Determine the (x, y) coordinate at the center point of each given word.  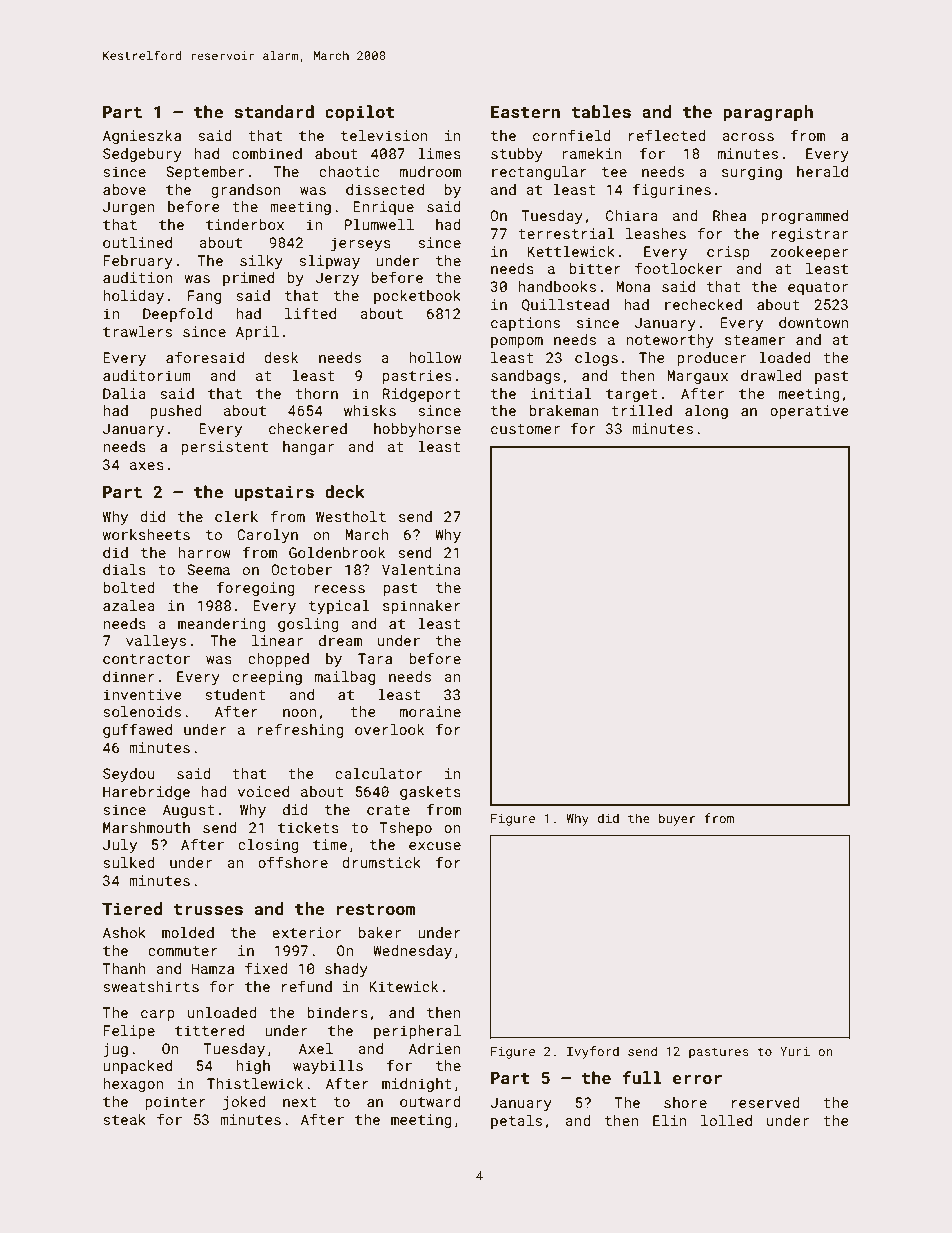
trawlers (137, 331)
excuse (435, 846)
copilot (360, 113)
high (253, 1067)
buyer (677, 819)
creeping (267, 678)
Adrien (435, 1048)
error (697, 1079)
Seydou (129, 775)
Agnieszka (142, 137)
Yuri (795, 1051)
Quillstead (565, 305)
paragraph (768, 113)
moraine (430, 711)
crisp (728, 253)
